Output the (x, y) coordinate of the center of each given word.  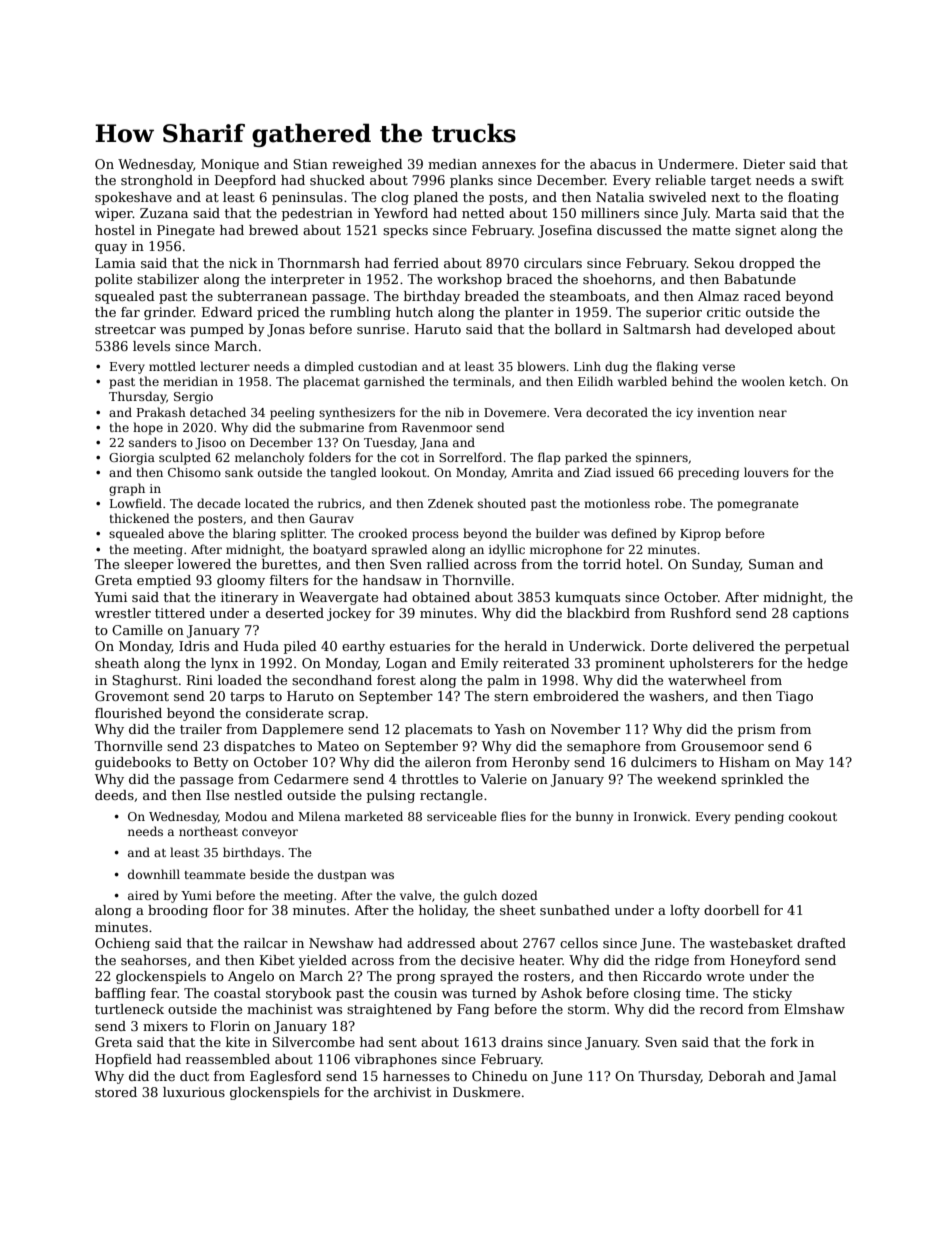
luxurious (194, 1092)
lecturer (225, 366)
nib (454, 412)
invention (725, 412)
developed (759, 330)
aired (143, 895)
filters (289, 580)
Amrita (532, 472)
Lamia (115, 263)
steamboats (588, 296)
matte (711, 230)
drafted (821, 943)
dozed (520, 895)
